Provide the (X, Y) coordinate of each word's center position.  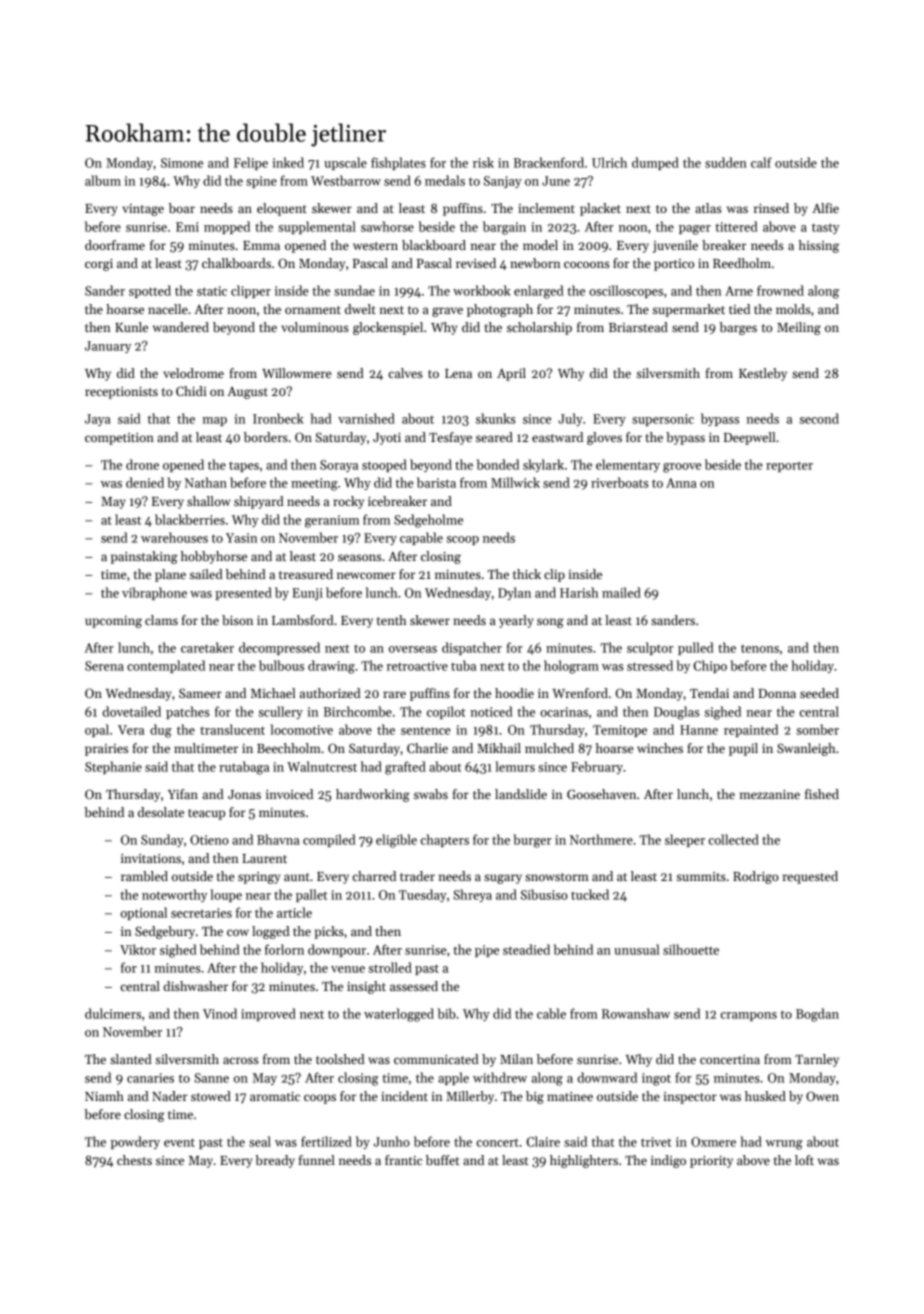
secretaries (201, 913)
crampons (749, 1016)
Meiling (799, 328)
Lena (458, 373)
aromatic (275, 1096)
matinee (570, 1096)
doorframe (115, 245)
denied (145, 482)
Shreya (473, 895)
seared (494, 437)
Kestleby (763, 374)
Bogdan (817, 1015)
